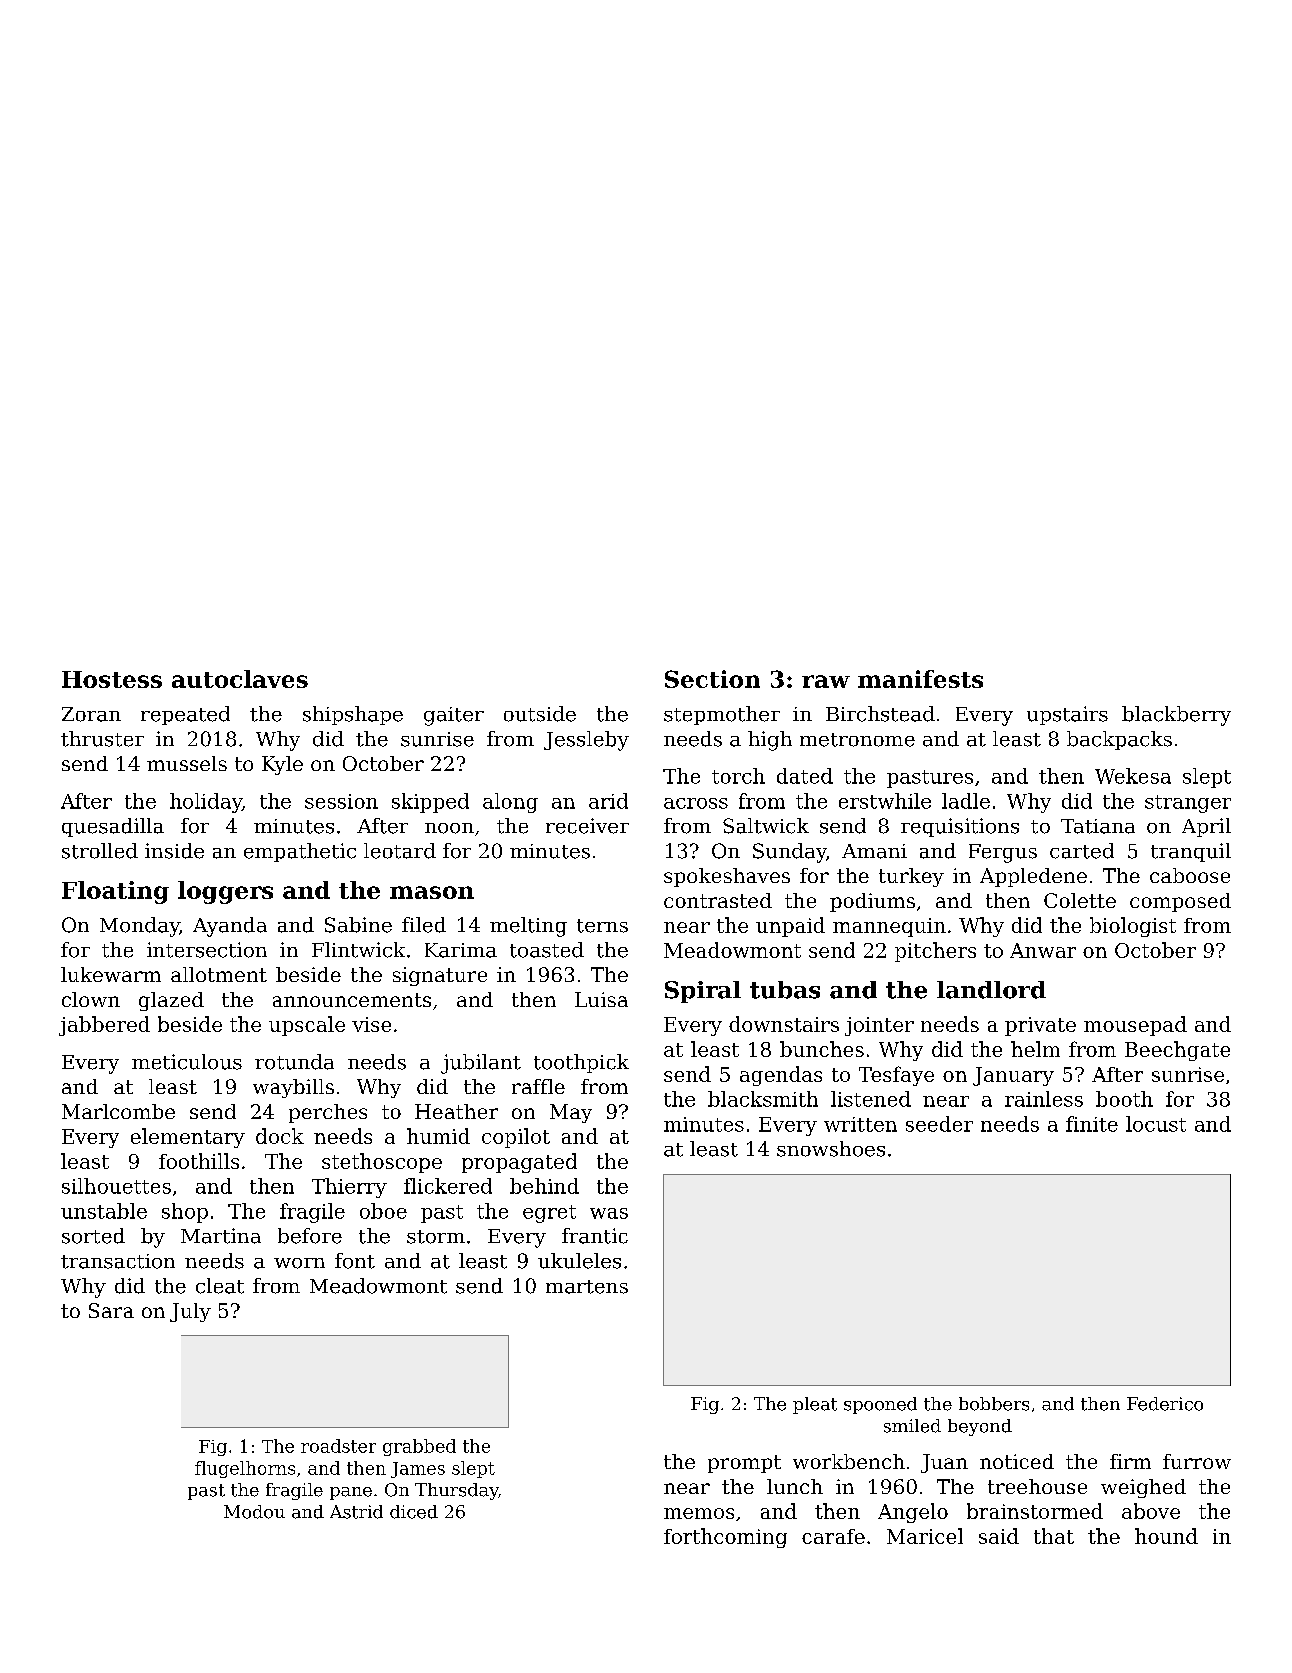  Describe the element at coordinates (826, 681) in the screenshot. I see `raw` at that location.
